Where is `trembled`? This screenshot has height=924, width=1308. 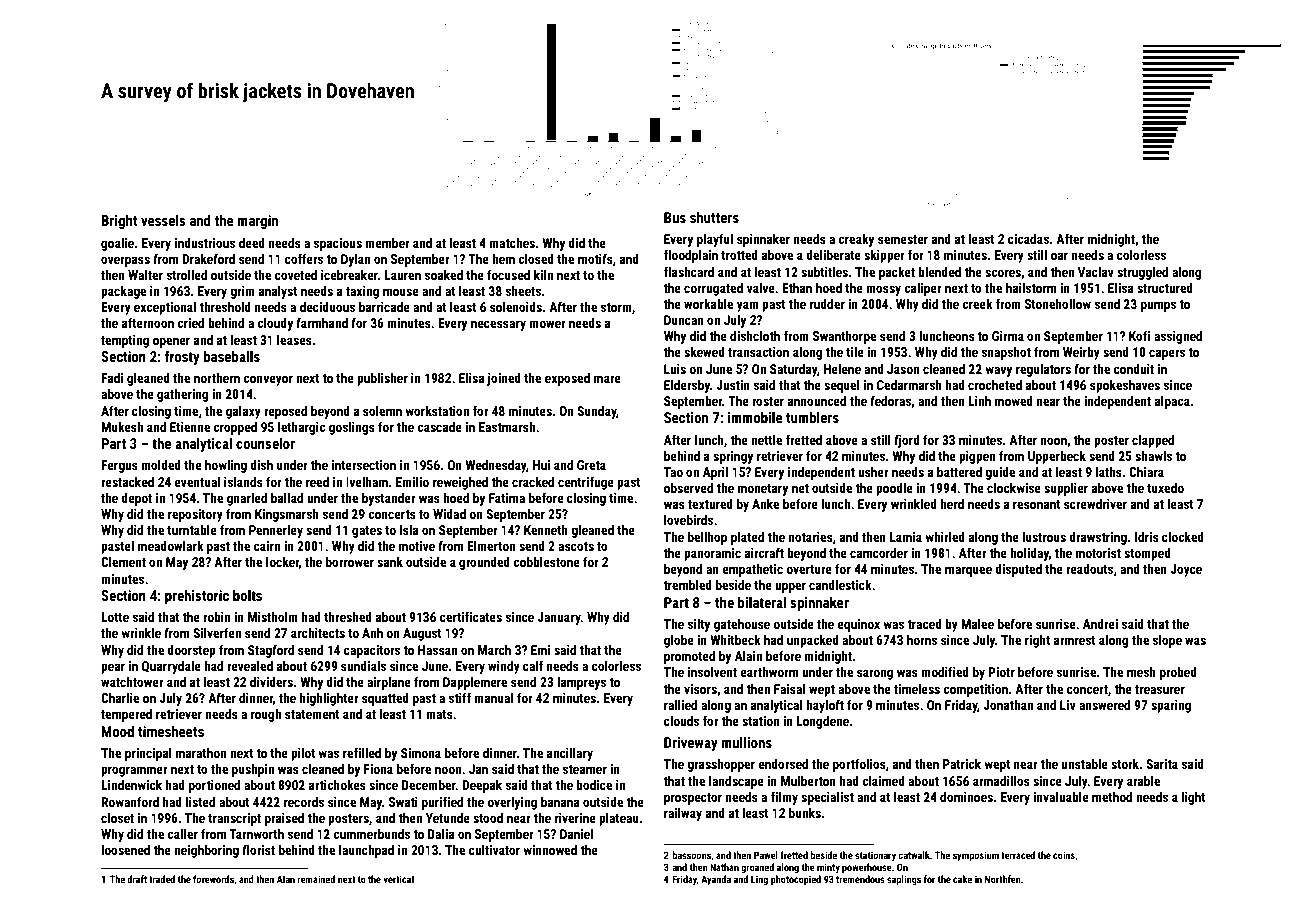
trembled is located at coordinates (687, 585).
